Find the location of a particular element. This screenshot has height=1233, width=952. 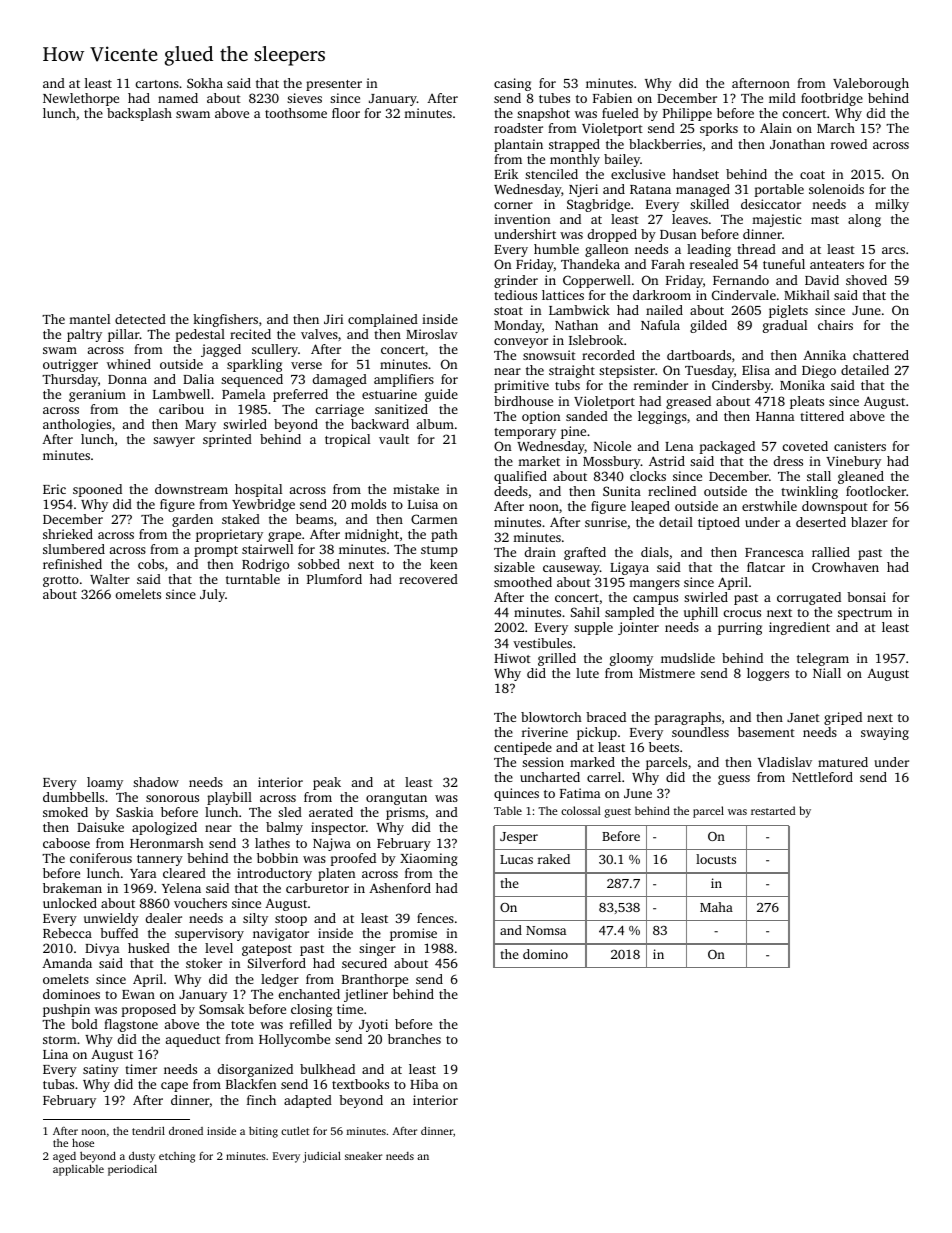

swaying is located at coordinates (885, 733).
